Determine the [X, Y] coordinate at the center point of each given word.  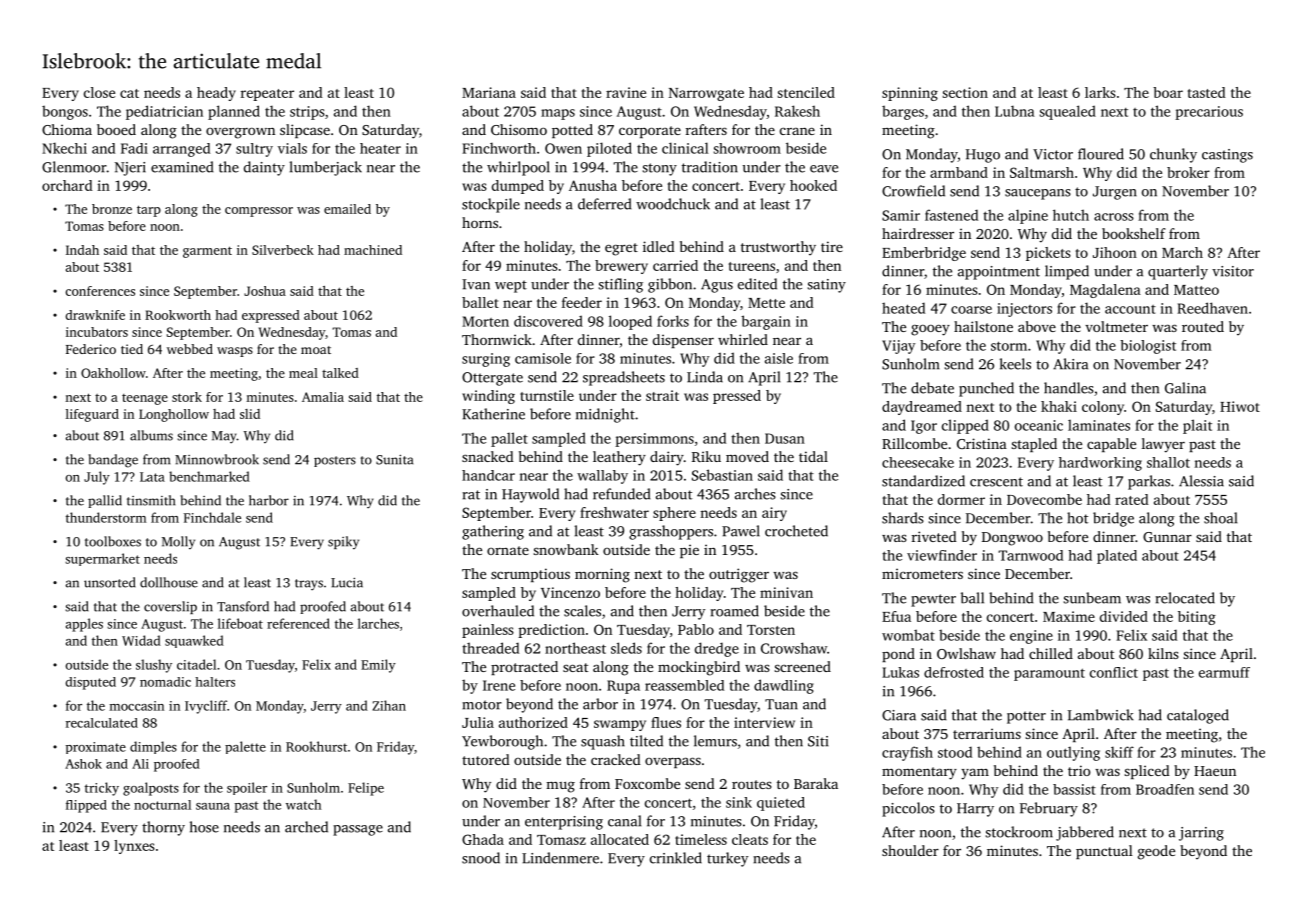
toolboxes [113, 541]
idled [659, 246]
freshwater [614, 512]
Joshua [265, 291]
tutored [486, 759]
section [965, 92]
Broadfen [1165, 789]
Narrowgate [706, 94]
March [1182, 252]
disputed [90, 683]
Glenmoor [74, 167]
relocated [1185, 598]
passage [358, 830]
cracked [616, 759]
